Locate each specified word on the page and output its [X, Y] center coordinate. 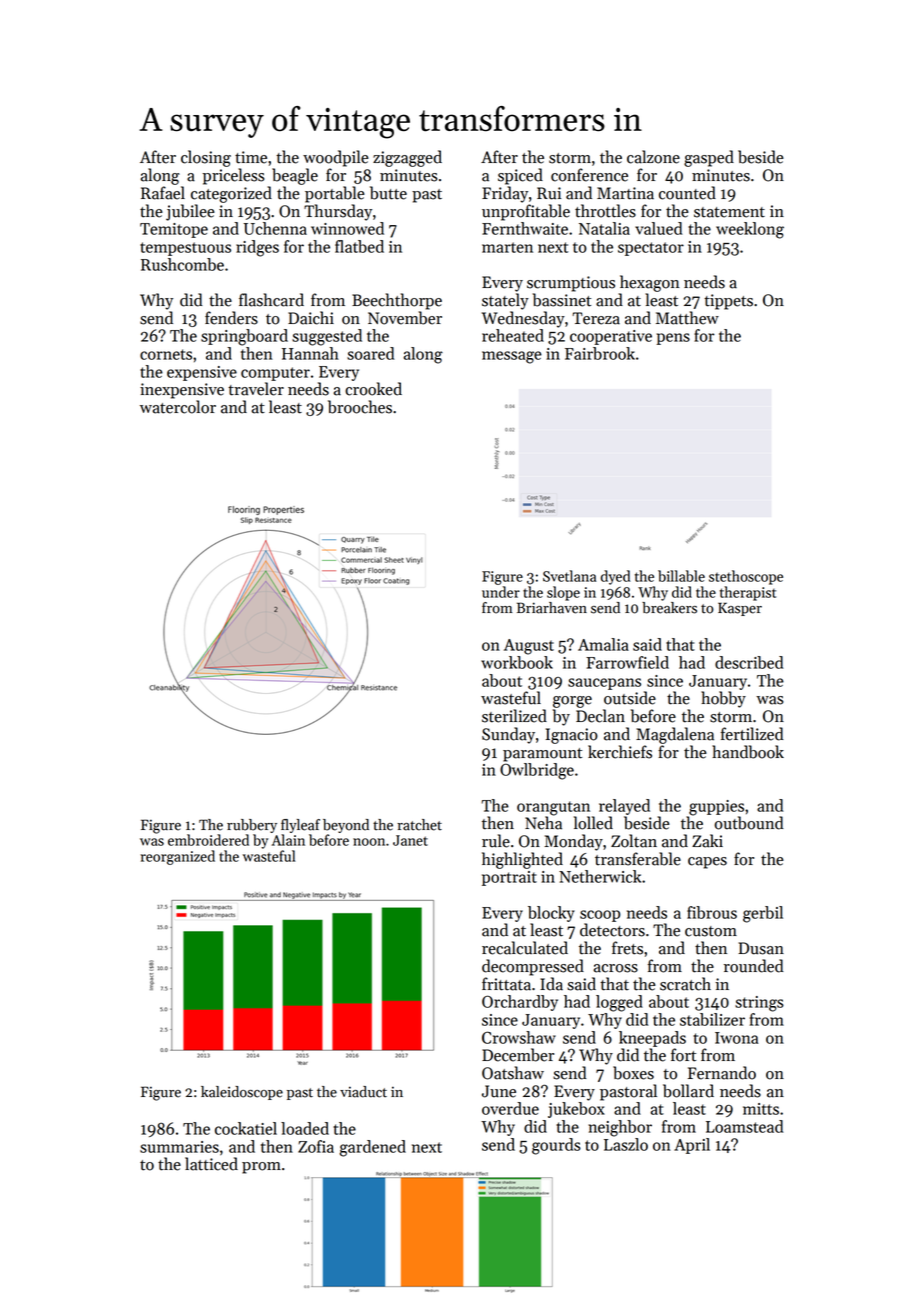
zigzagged [407, 158]
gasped [709, 158]
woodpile [336, 158]
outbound [749, 823]
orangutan [553, 808]
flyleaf [300, 826]
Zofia [316, 1146]
